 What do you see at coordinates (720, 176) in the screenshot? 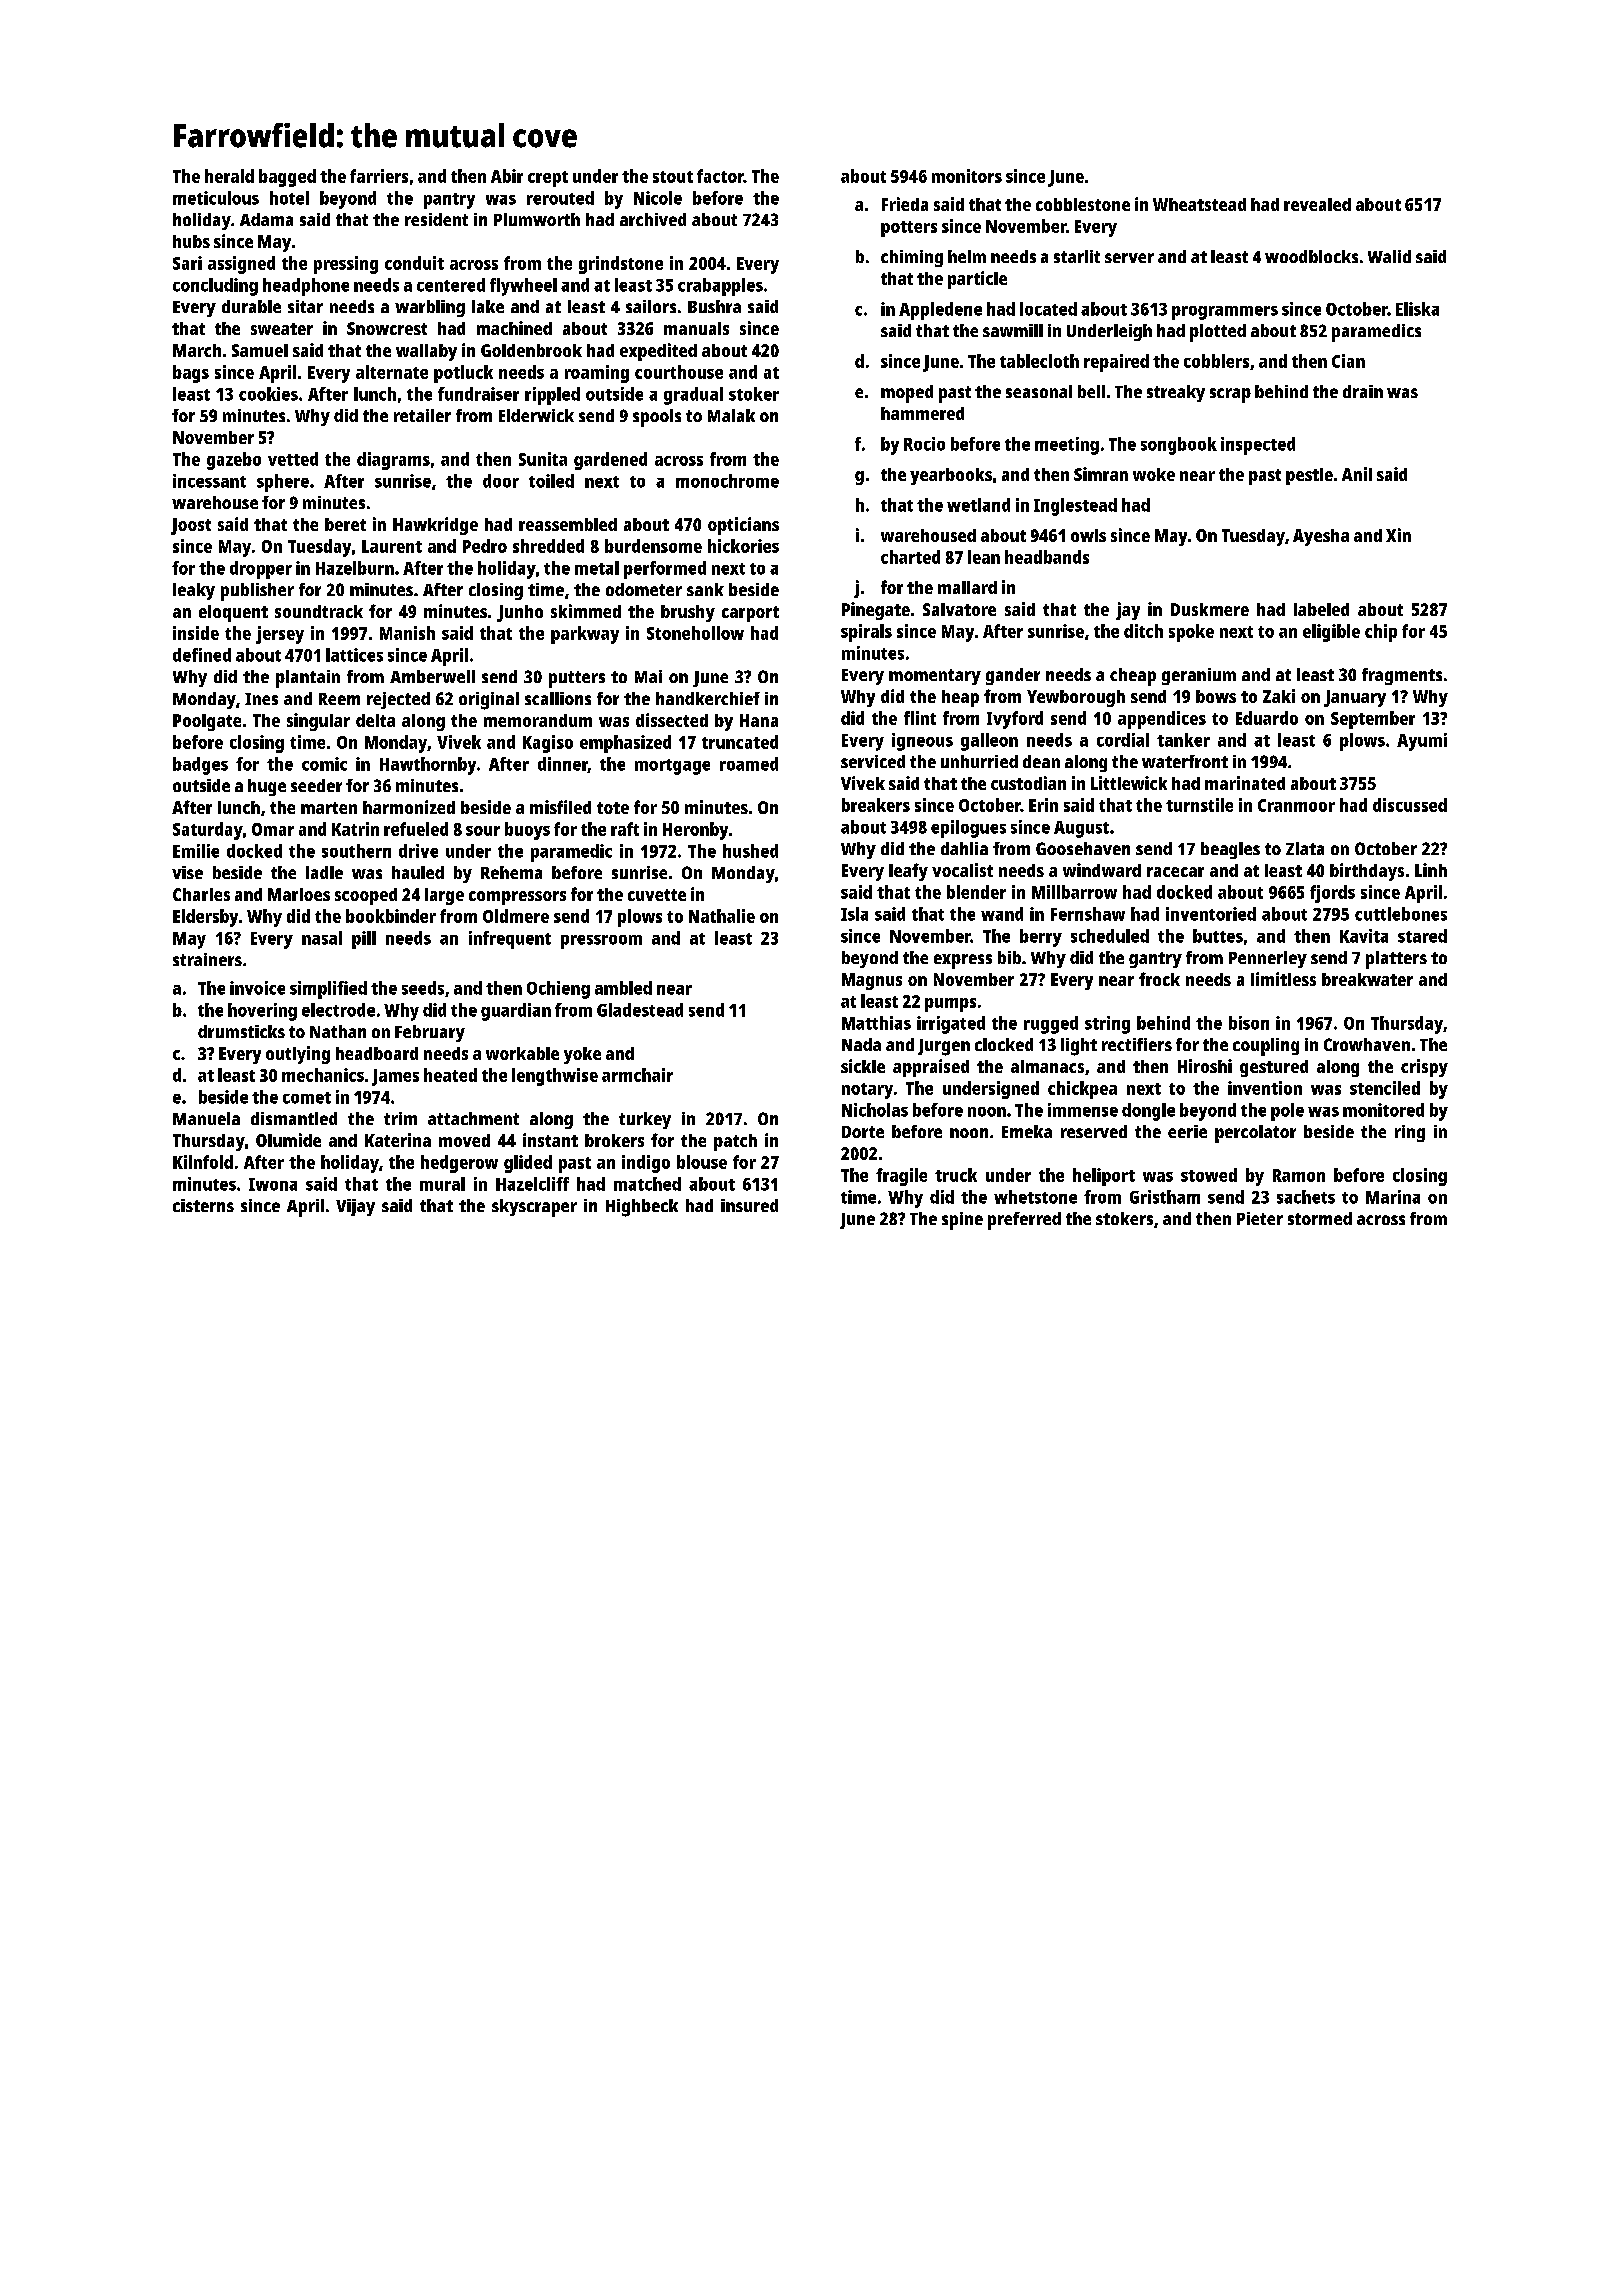
I see `factor` at bounding box center [720, 176].
